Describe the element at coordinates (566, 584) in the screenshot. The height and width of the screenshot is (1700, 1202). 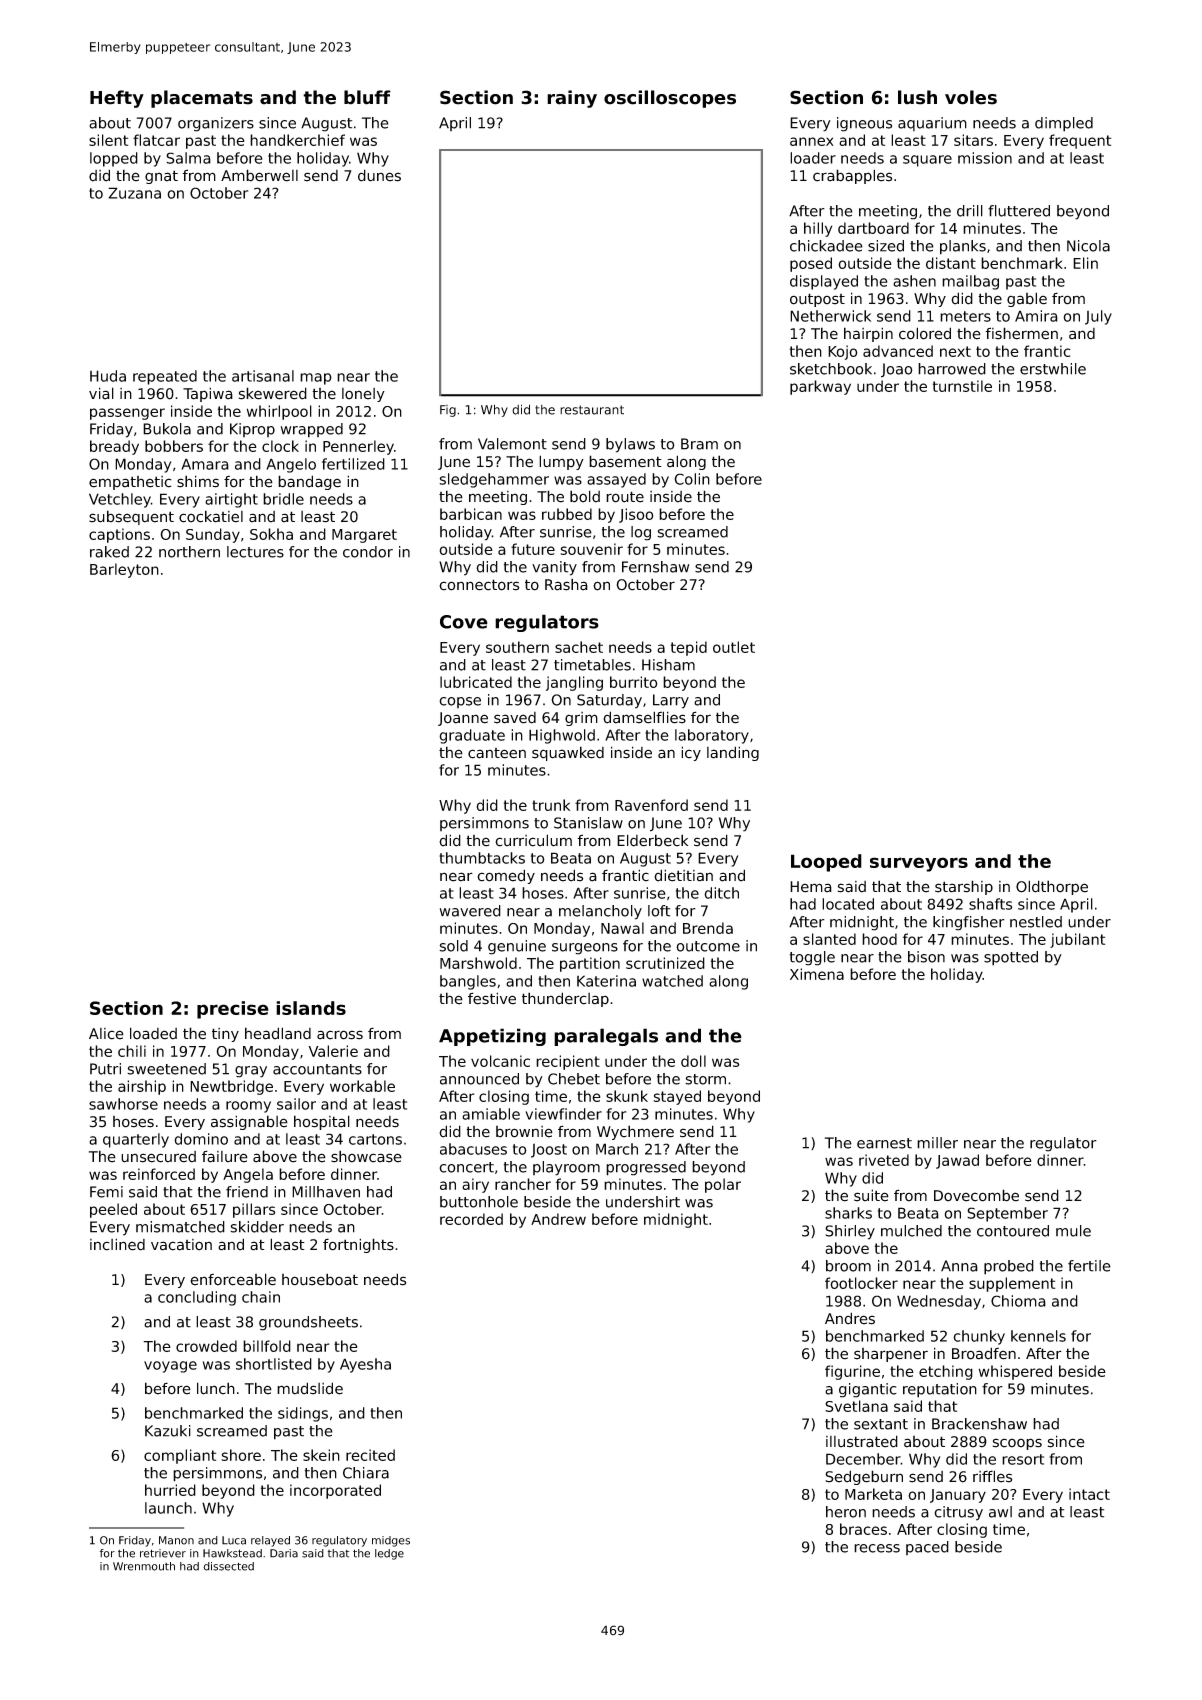
I see `Rasha` at that location.
